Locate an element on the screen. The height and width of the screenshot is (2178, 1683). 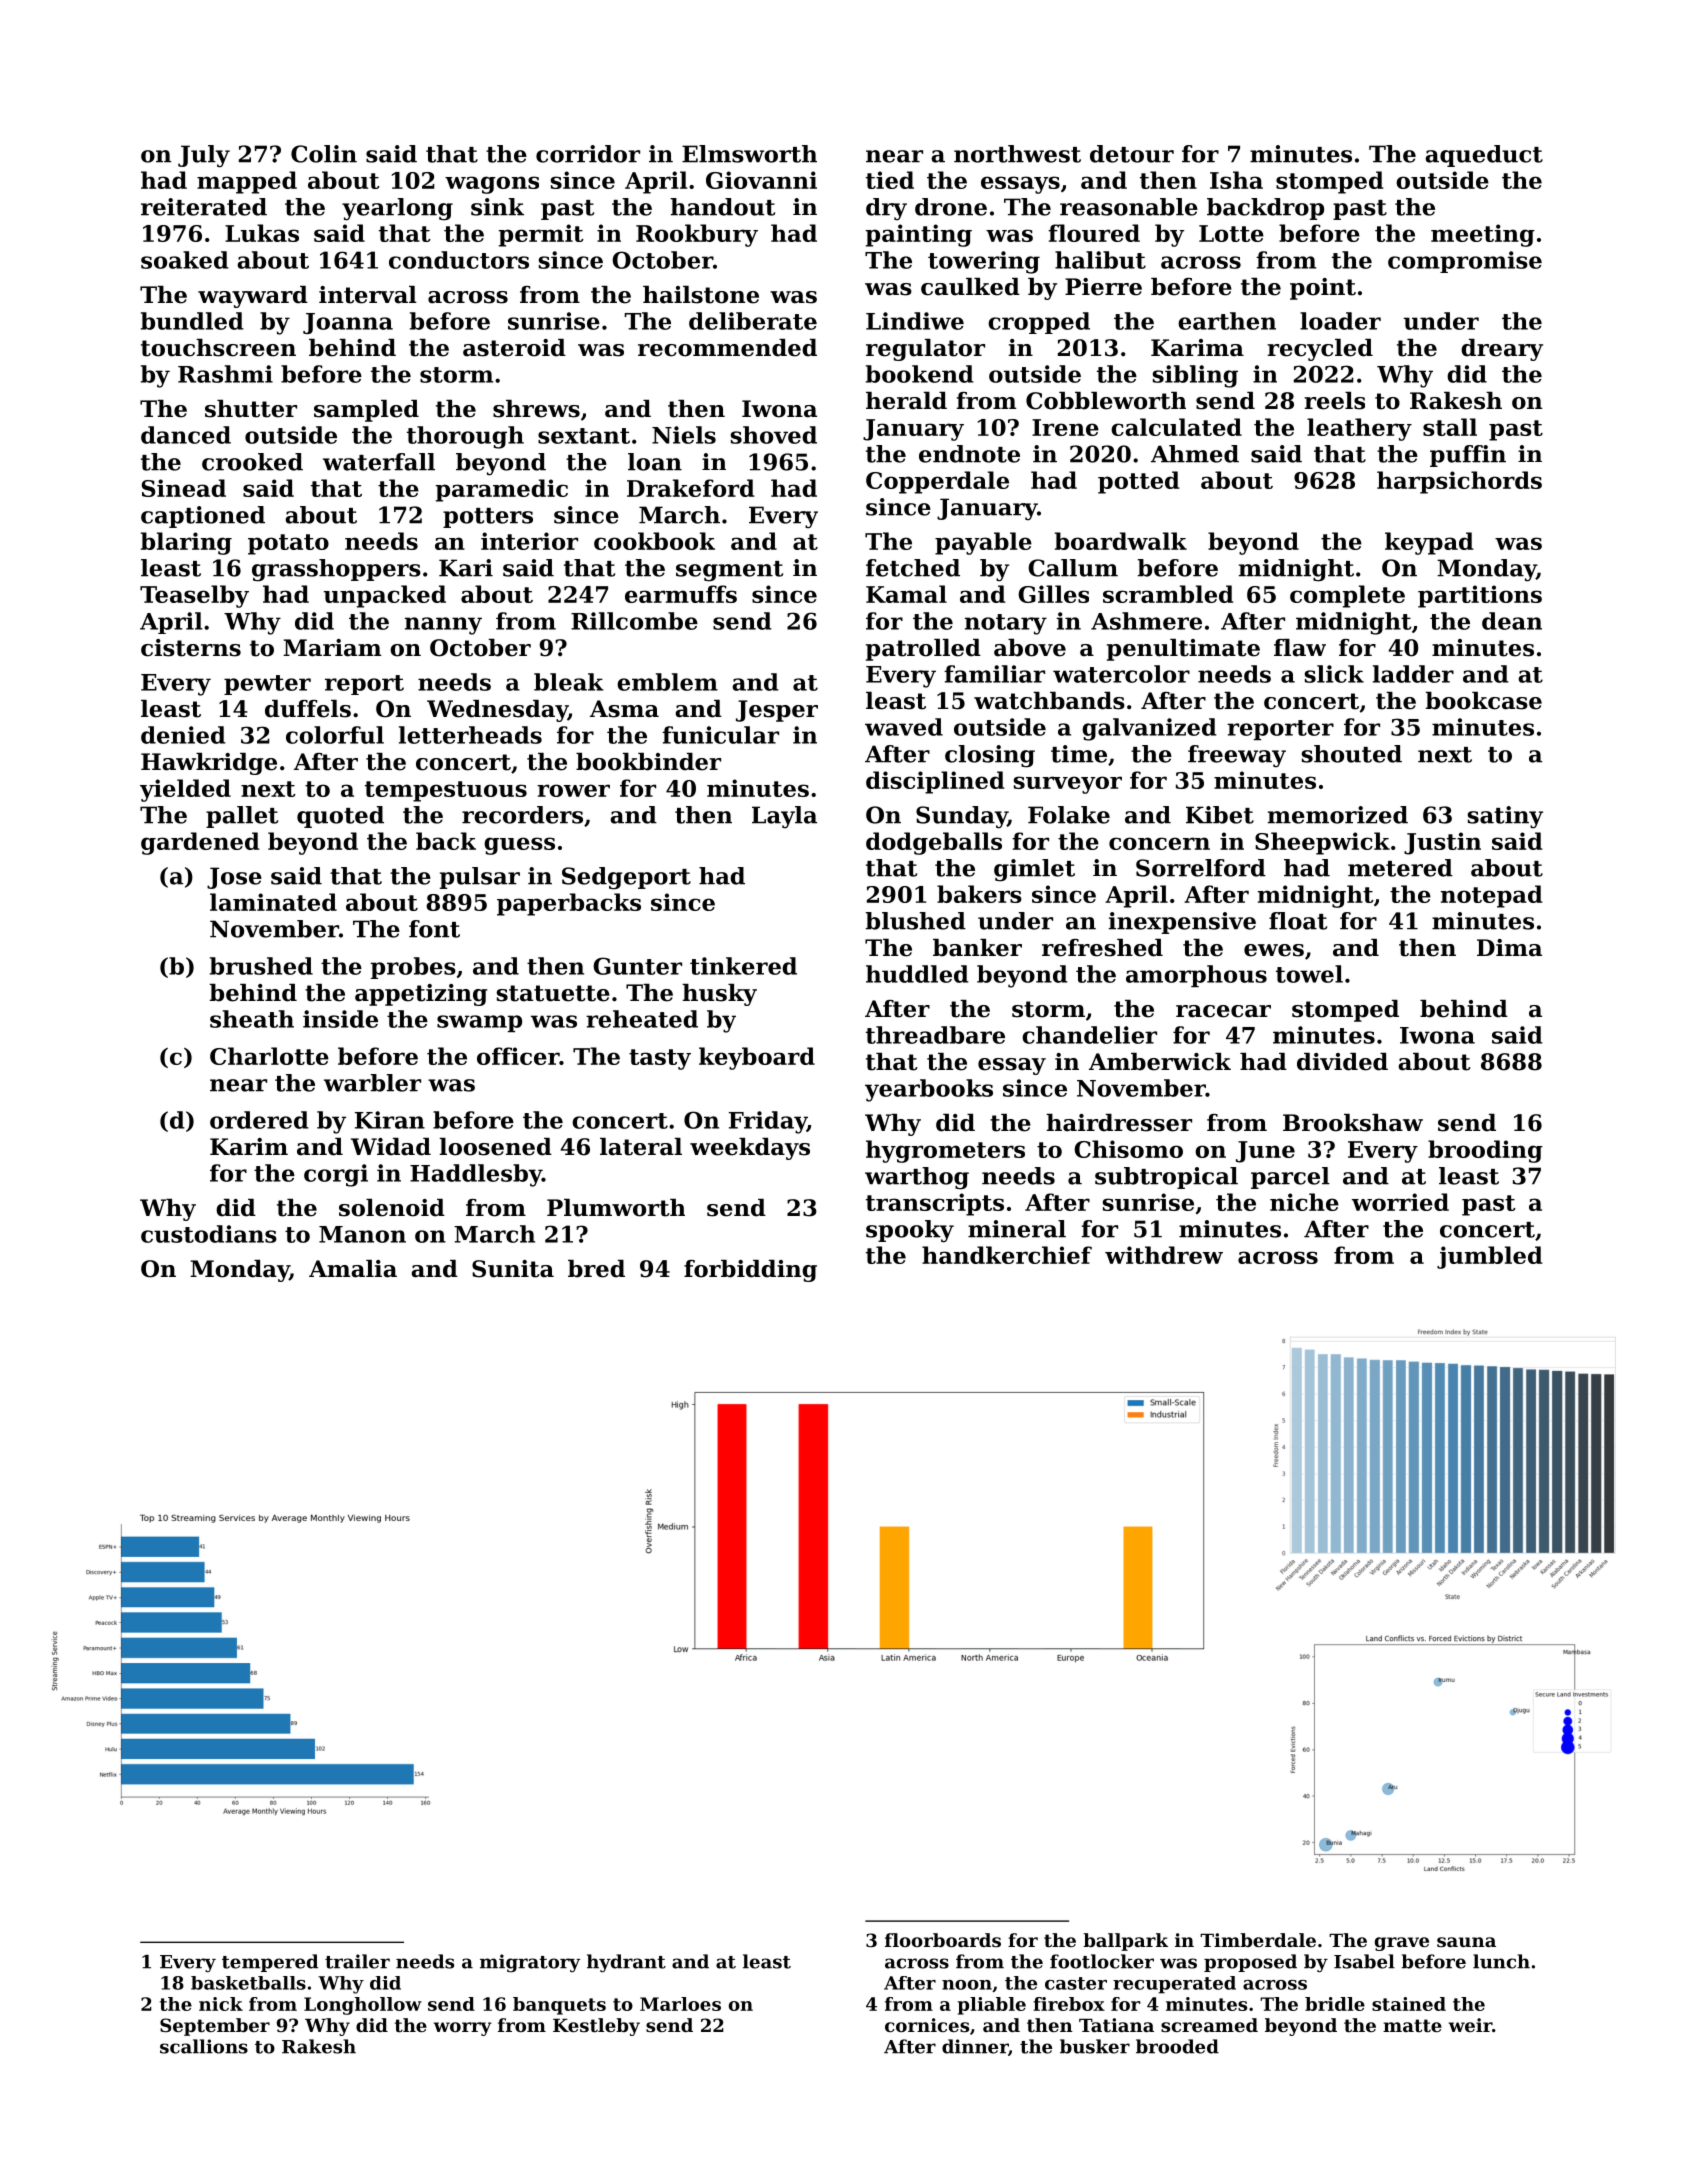
sheath is located at coordinates (252, 1019).
